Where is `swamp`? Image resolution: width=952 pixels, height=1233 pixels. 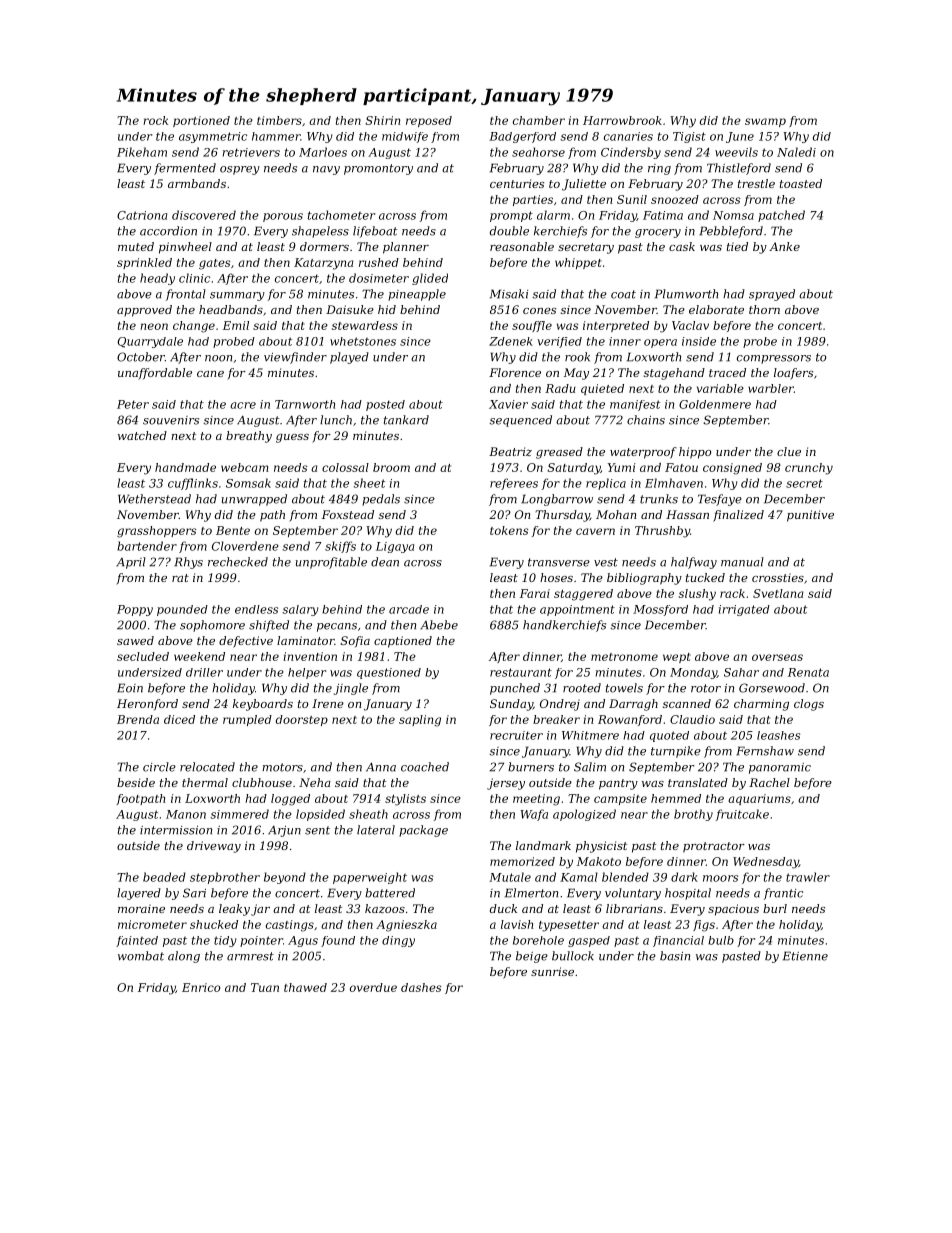
swamp is located at coordinates (765, 122).
